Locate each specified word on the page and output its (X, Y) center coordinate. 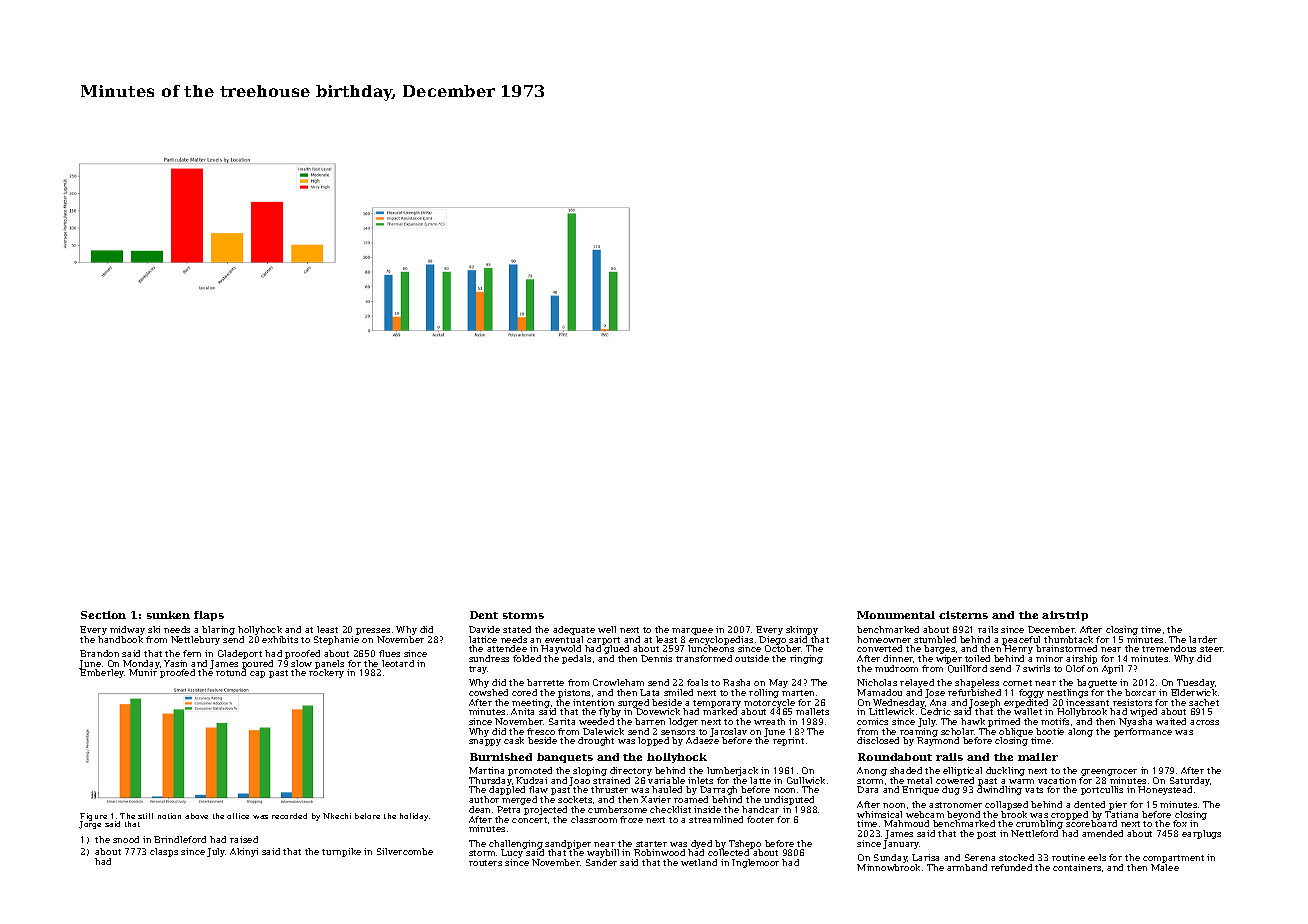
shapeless (977, 683)
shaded (906, 770)
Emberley (103, 674)
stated (517, 629)
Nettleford (1034, 833)
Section (103, 615)
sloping (590, 771)
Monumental (896, 615)
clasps (164, 852)
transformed (704, 658)
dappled (507, 791)
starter (651, 844)
